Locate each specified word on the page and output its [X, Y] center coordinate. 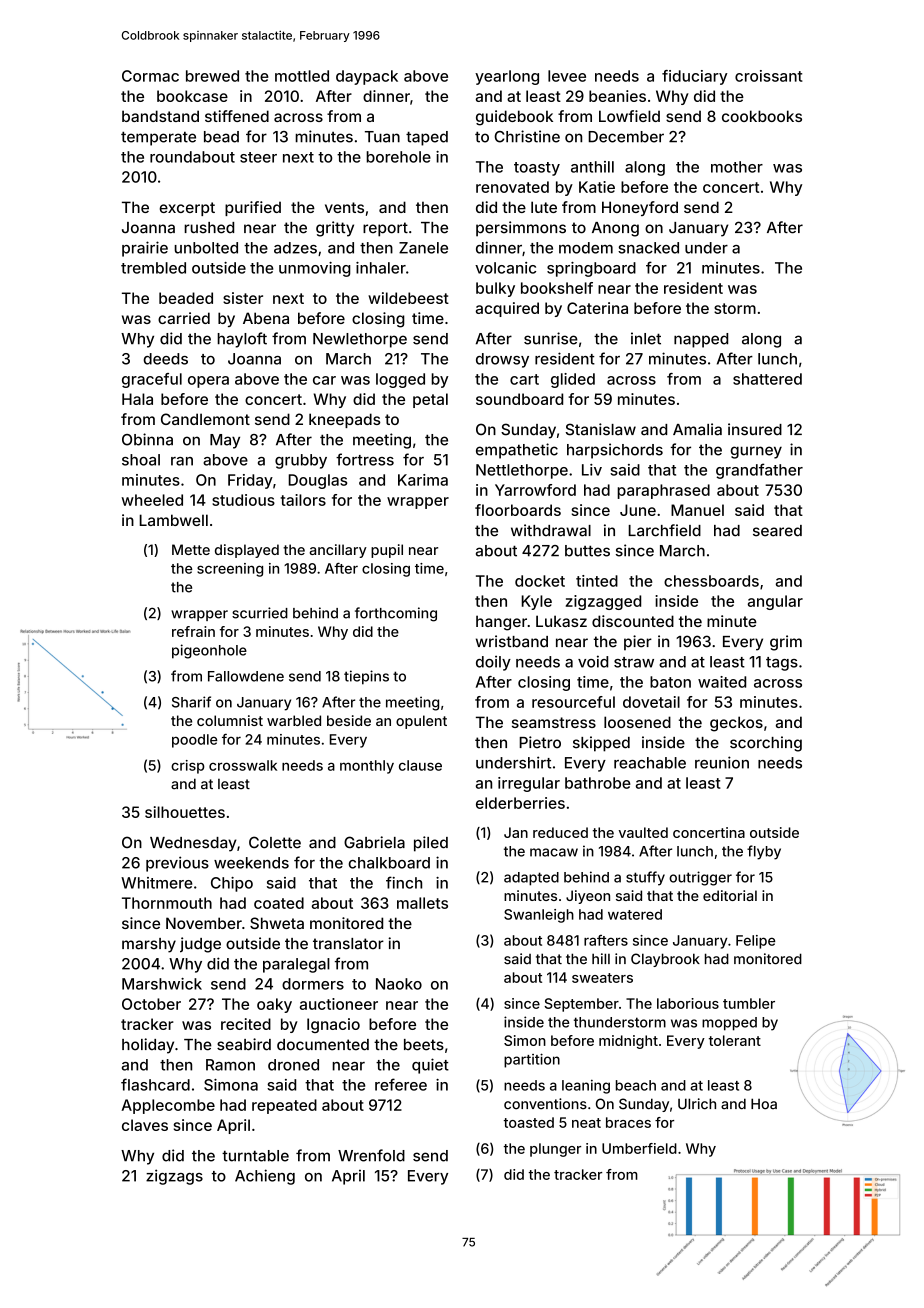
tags [782, 664]
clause [420, 765]
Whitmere [157, 883]
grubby [301, 461]
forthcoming [396, 614]
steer [258, 157]
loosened [637, 722]
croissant [769, 76]
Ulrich [697, 1104]
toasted [529, 1122]
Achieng [265, 1177]
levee [567, 76]
